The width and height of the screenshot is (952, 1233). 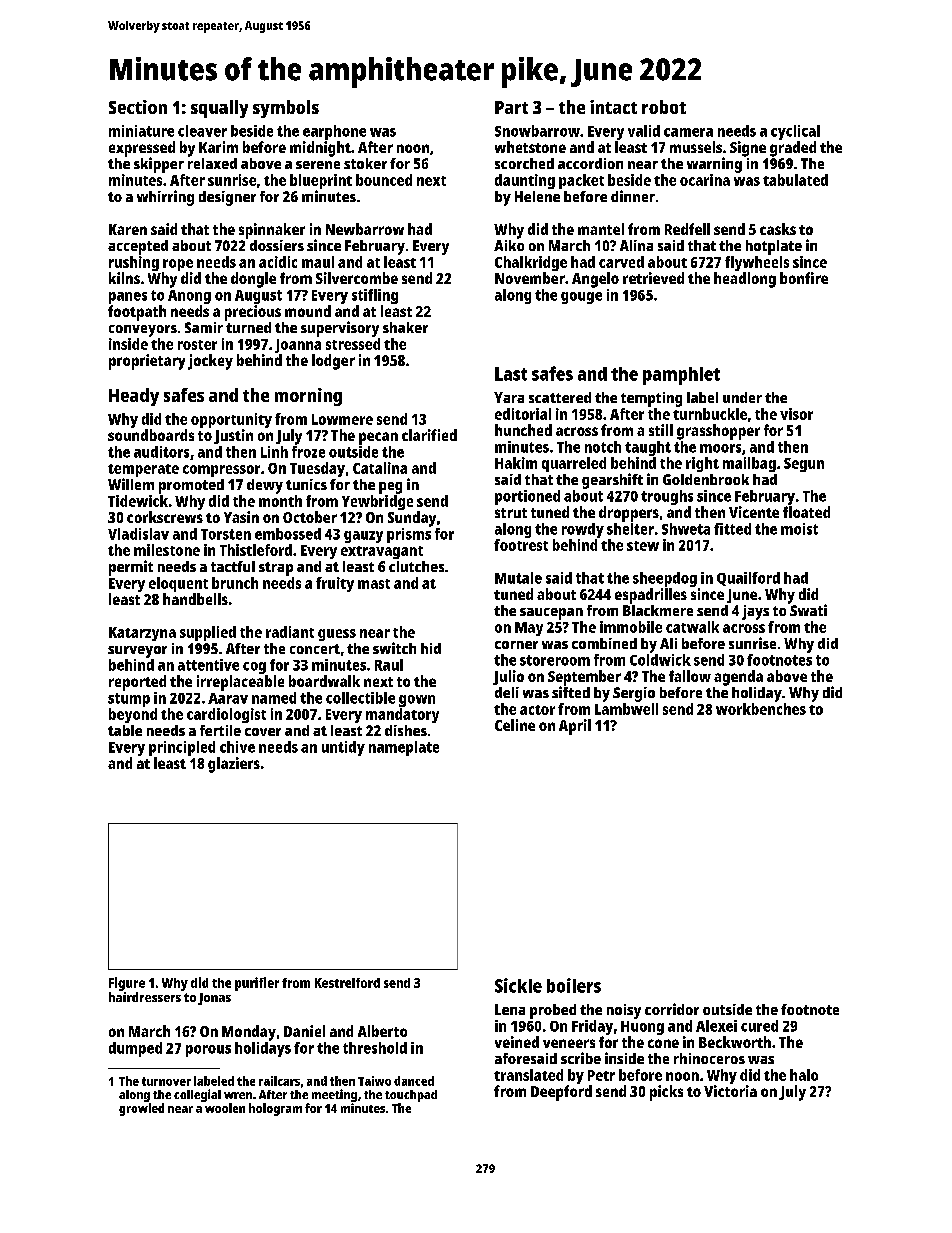 What do you see at coordinates (248, 327) in the screenshot?
I see `turned` at bounding box center [248, 327].
